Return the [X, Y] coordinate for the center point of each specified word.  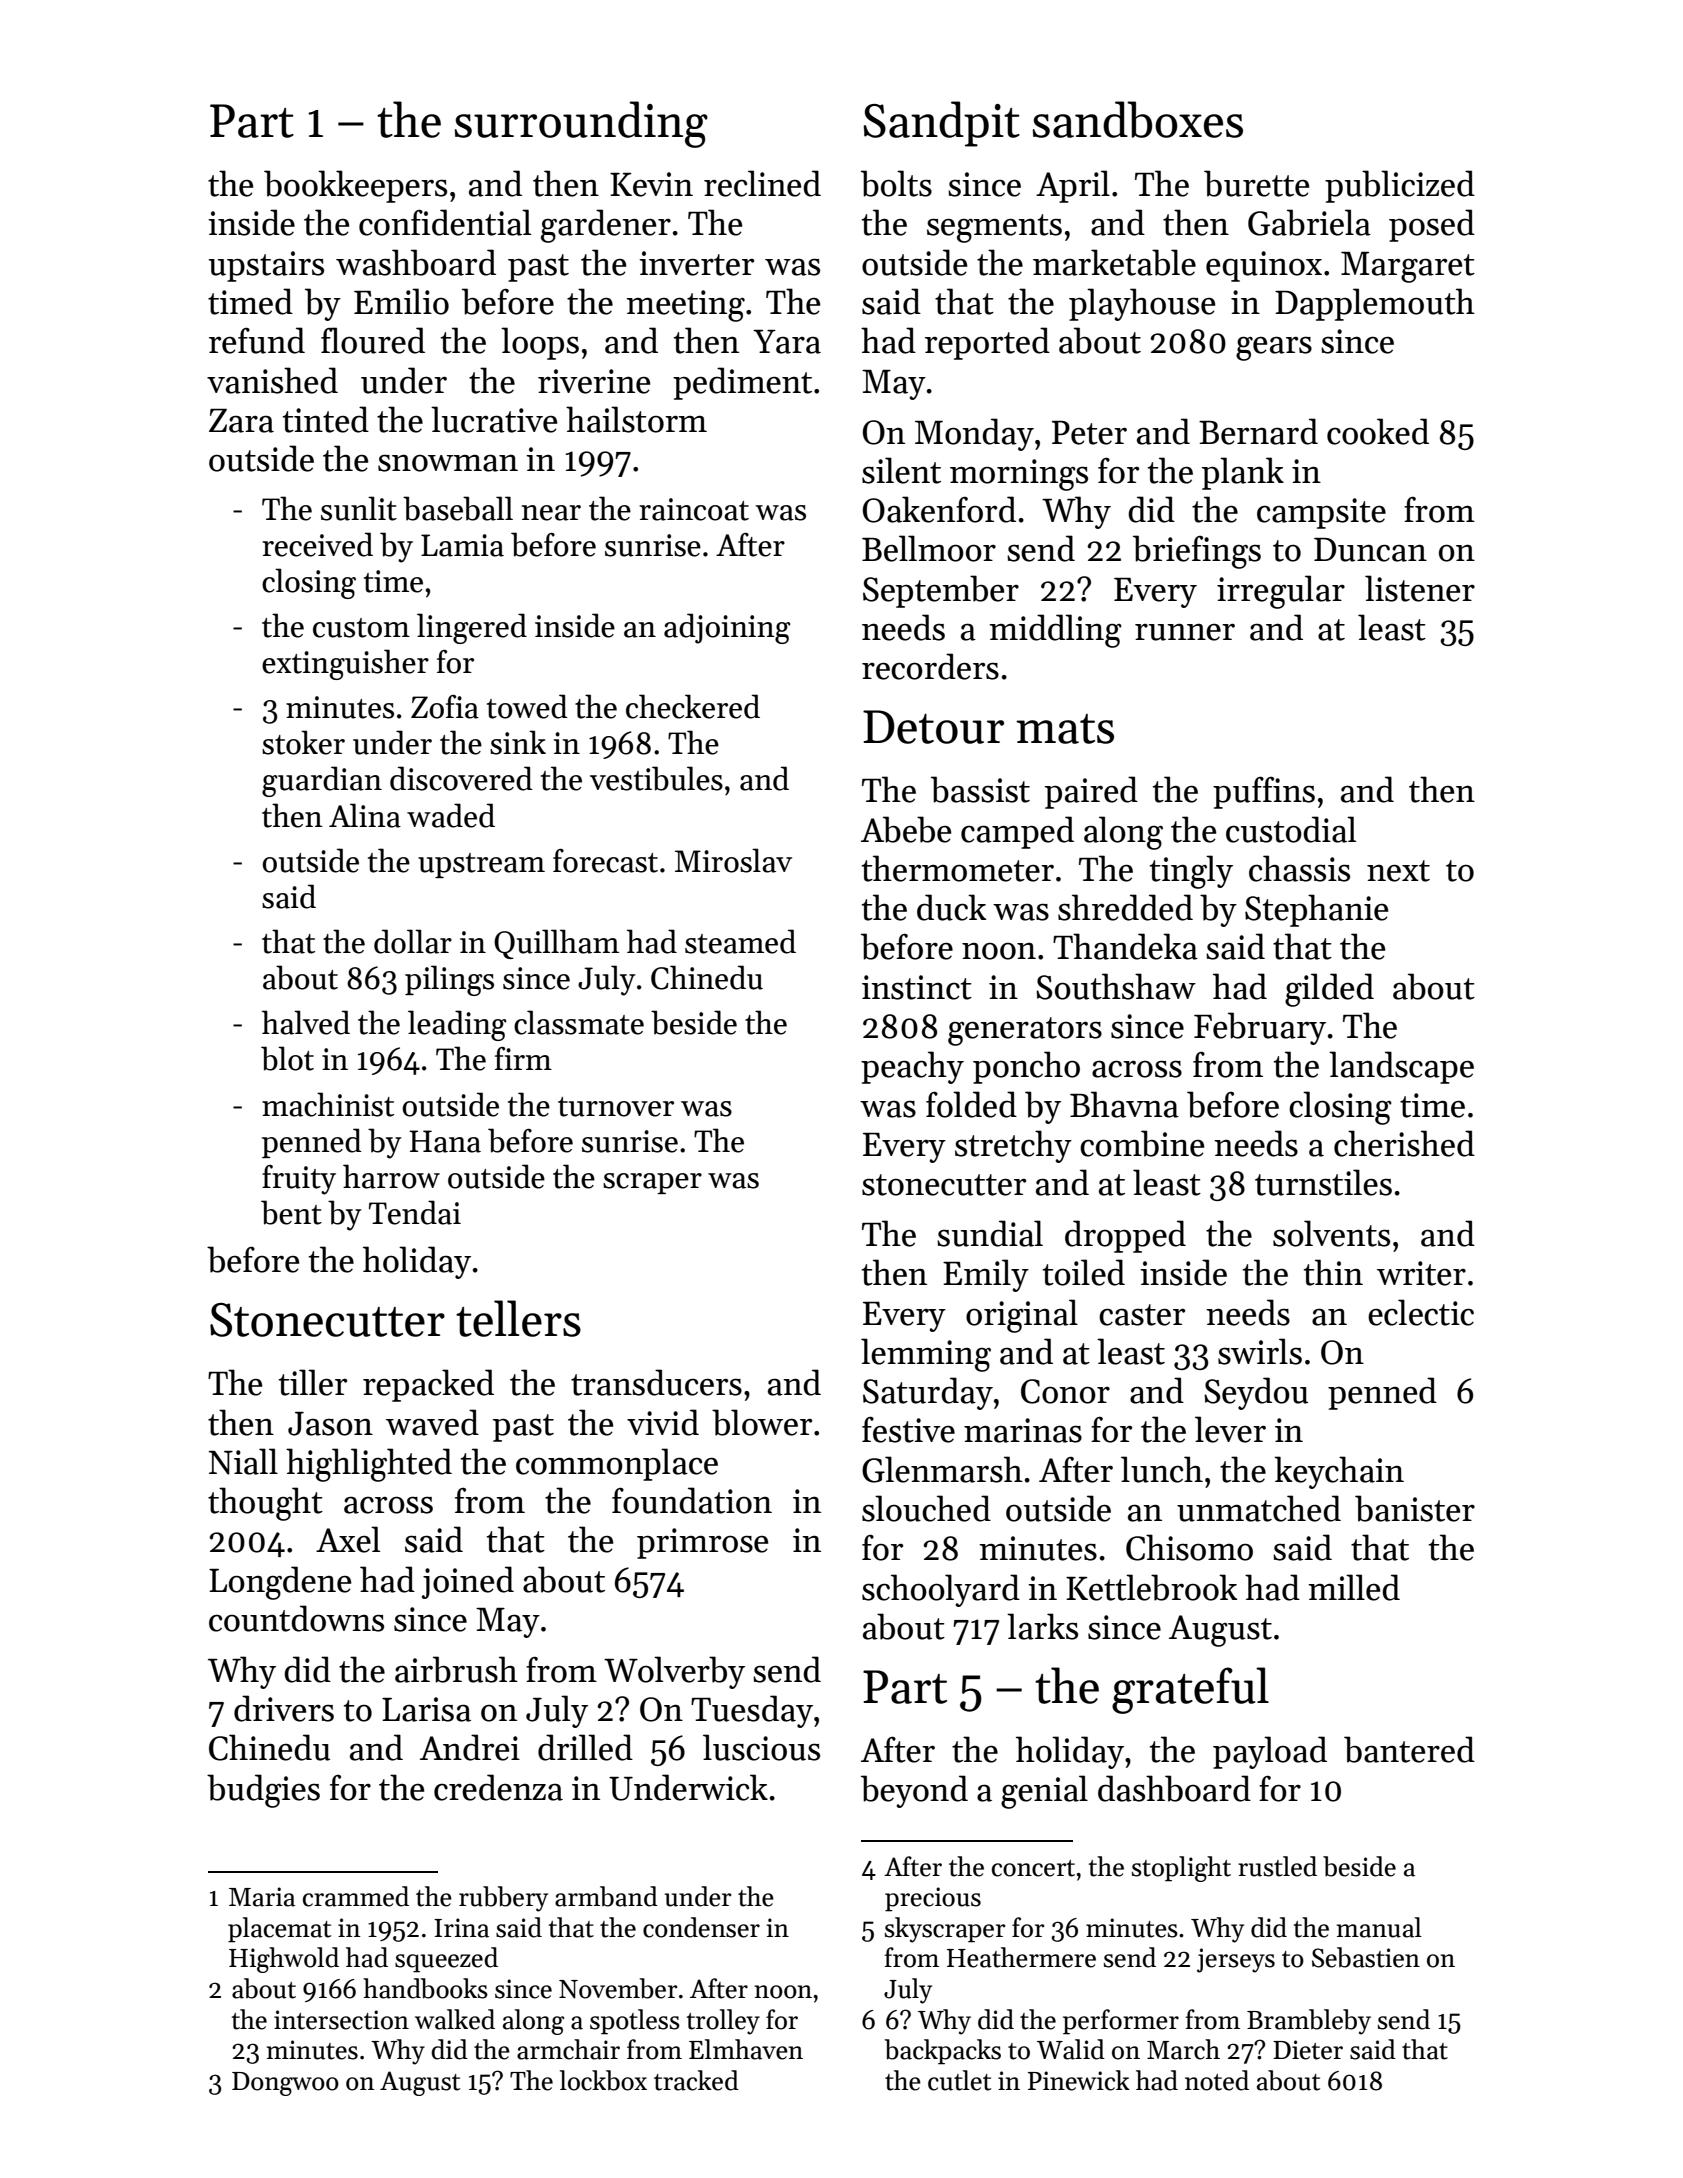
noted [1217, 2080]
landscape [1401, 1067]
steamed [740, 941]
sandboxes [1138, 119]
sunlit [359, 508]
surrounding [581, 124]
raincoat [694, 509]
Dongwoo [285, 2084]
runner [1185, 632]
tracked [696, 2080]
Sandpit [941, 124]
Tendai [415, 1212]
